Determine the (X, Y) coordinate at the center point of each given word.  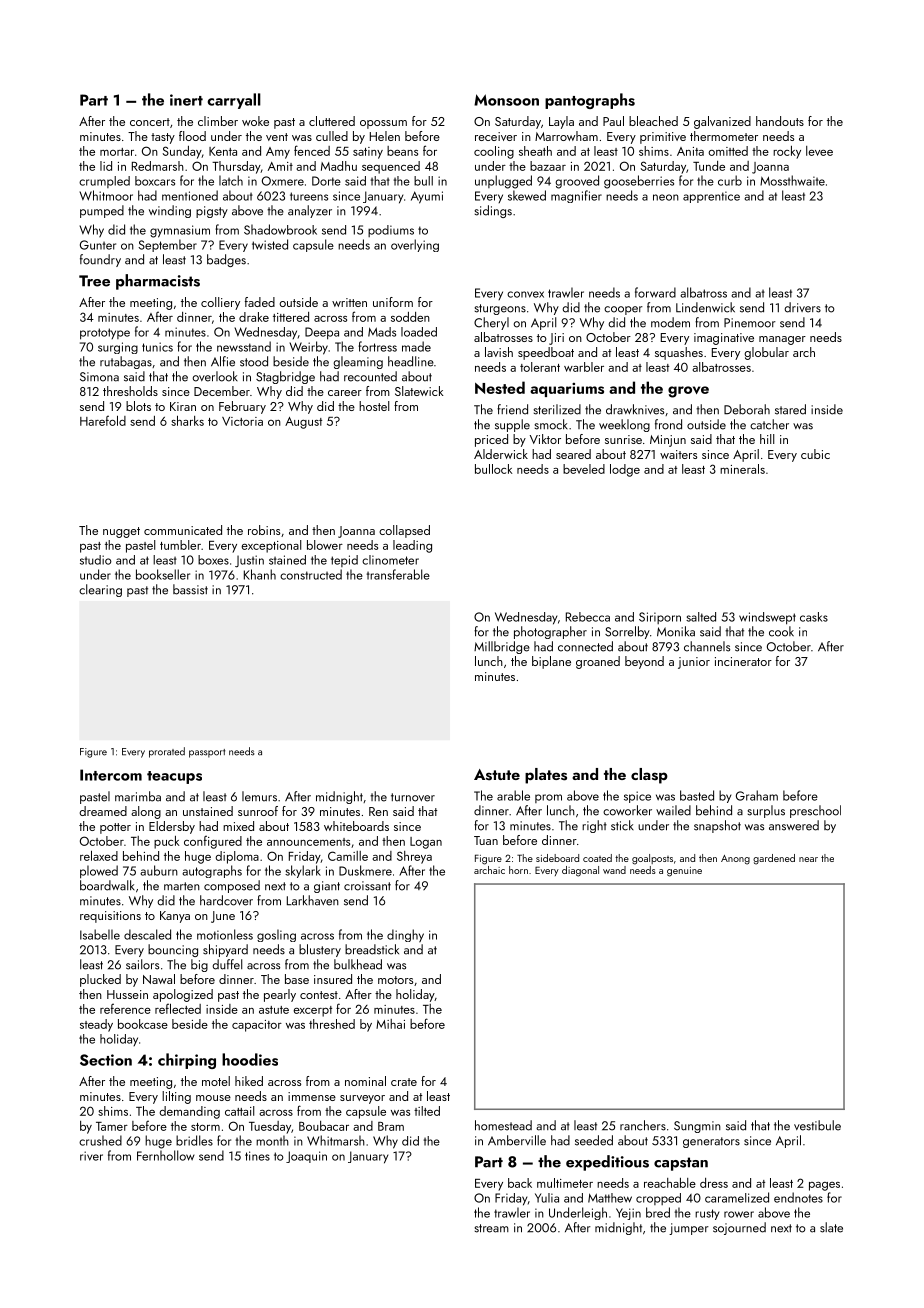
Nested (500, 387)
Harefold (103, 420)
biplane (551, 662)
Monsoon (506, 100)
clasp (649, 776)
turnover (413, 797)
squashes (679, 353)
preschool (815, 811)
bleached (653, 121)
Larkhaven (313, 900)
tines (257, 1156)
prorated (167, 752)
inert (186, 100)
